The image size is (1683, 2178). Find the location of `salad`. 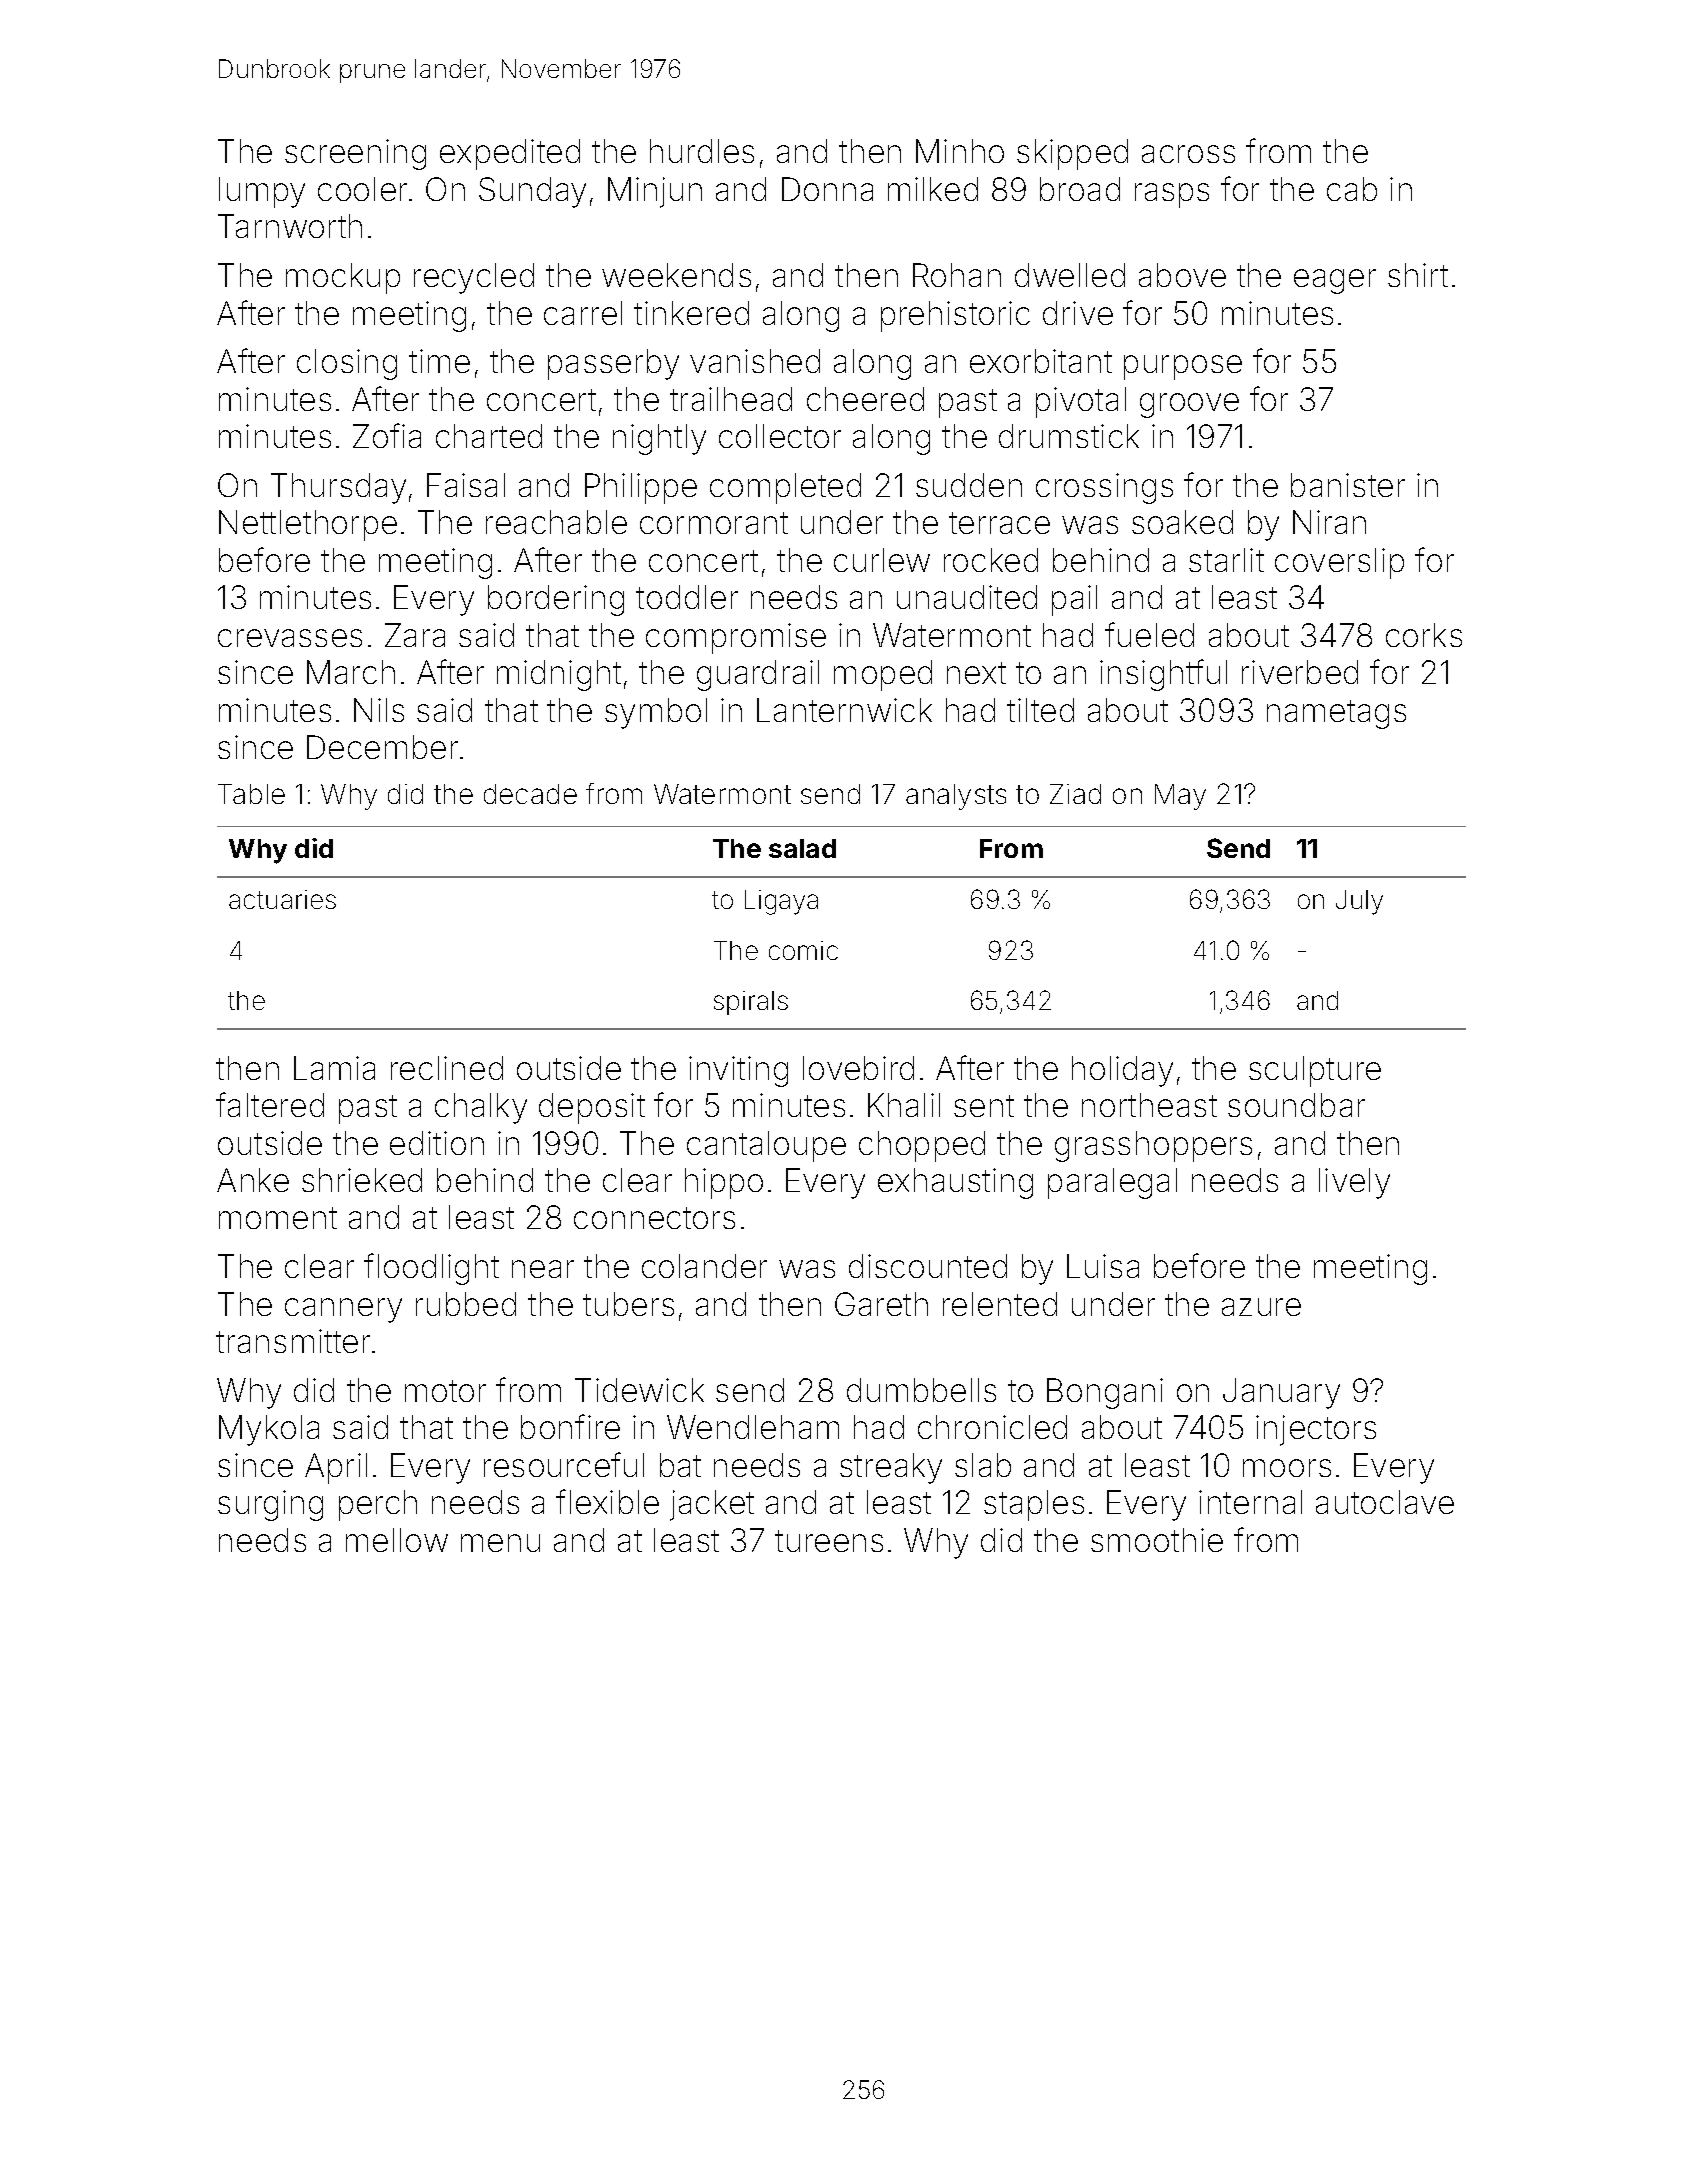

salad is located at coordinates (802, 848).
